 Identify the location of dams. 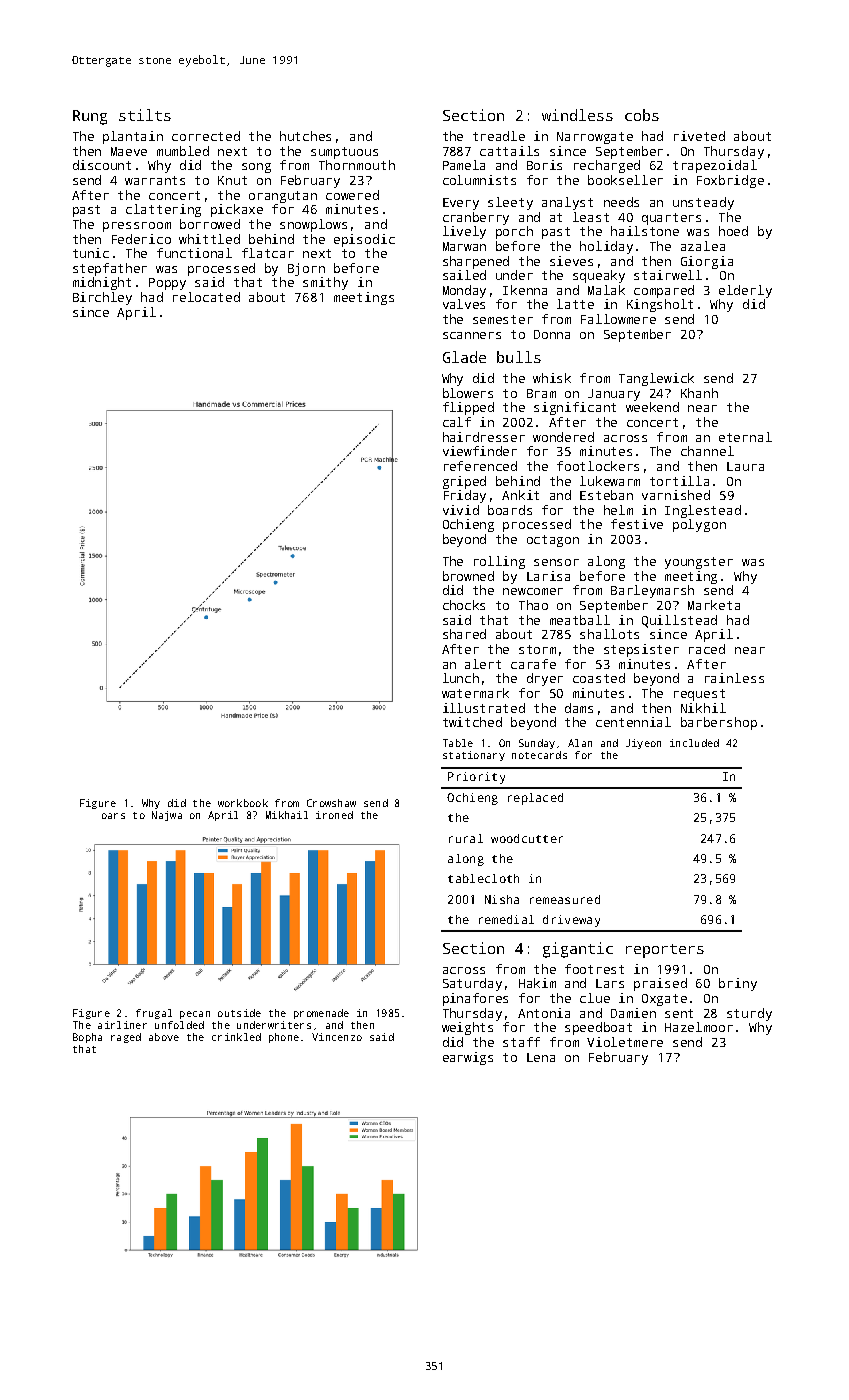
(579, 708).
